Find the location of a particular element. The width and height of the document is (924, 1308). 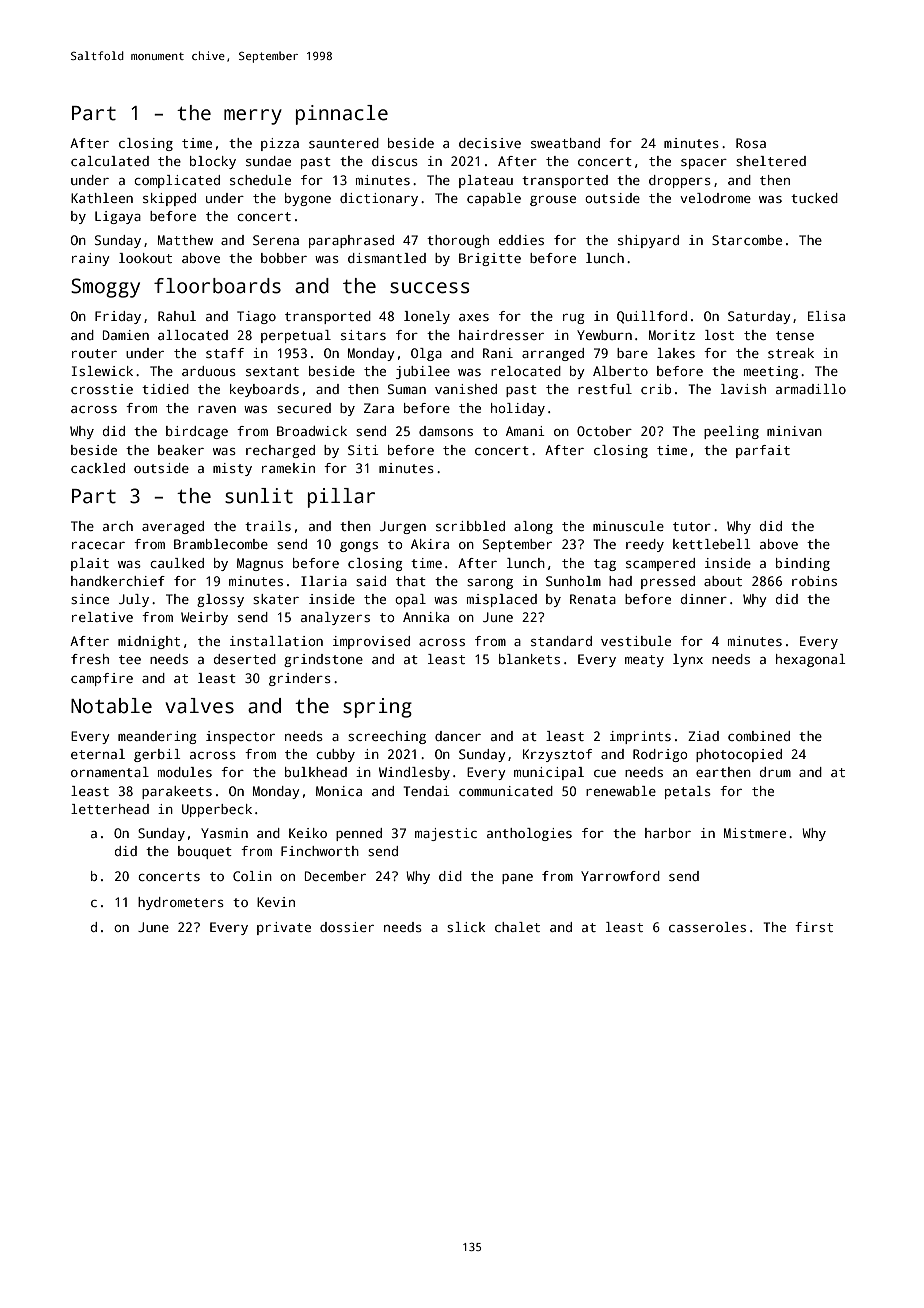

eddies is located at coordinates (521, 240).
